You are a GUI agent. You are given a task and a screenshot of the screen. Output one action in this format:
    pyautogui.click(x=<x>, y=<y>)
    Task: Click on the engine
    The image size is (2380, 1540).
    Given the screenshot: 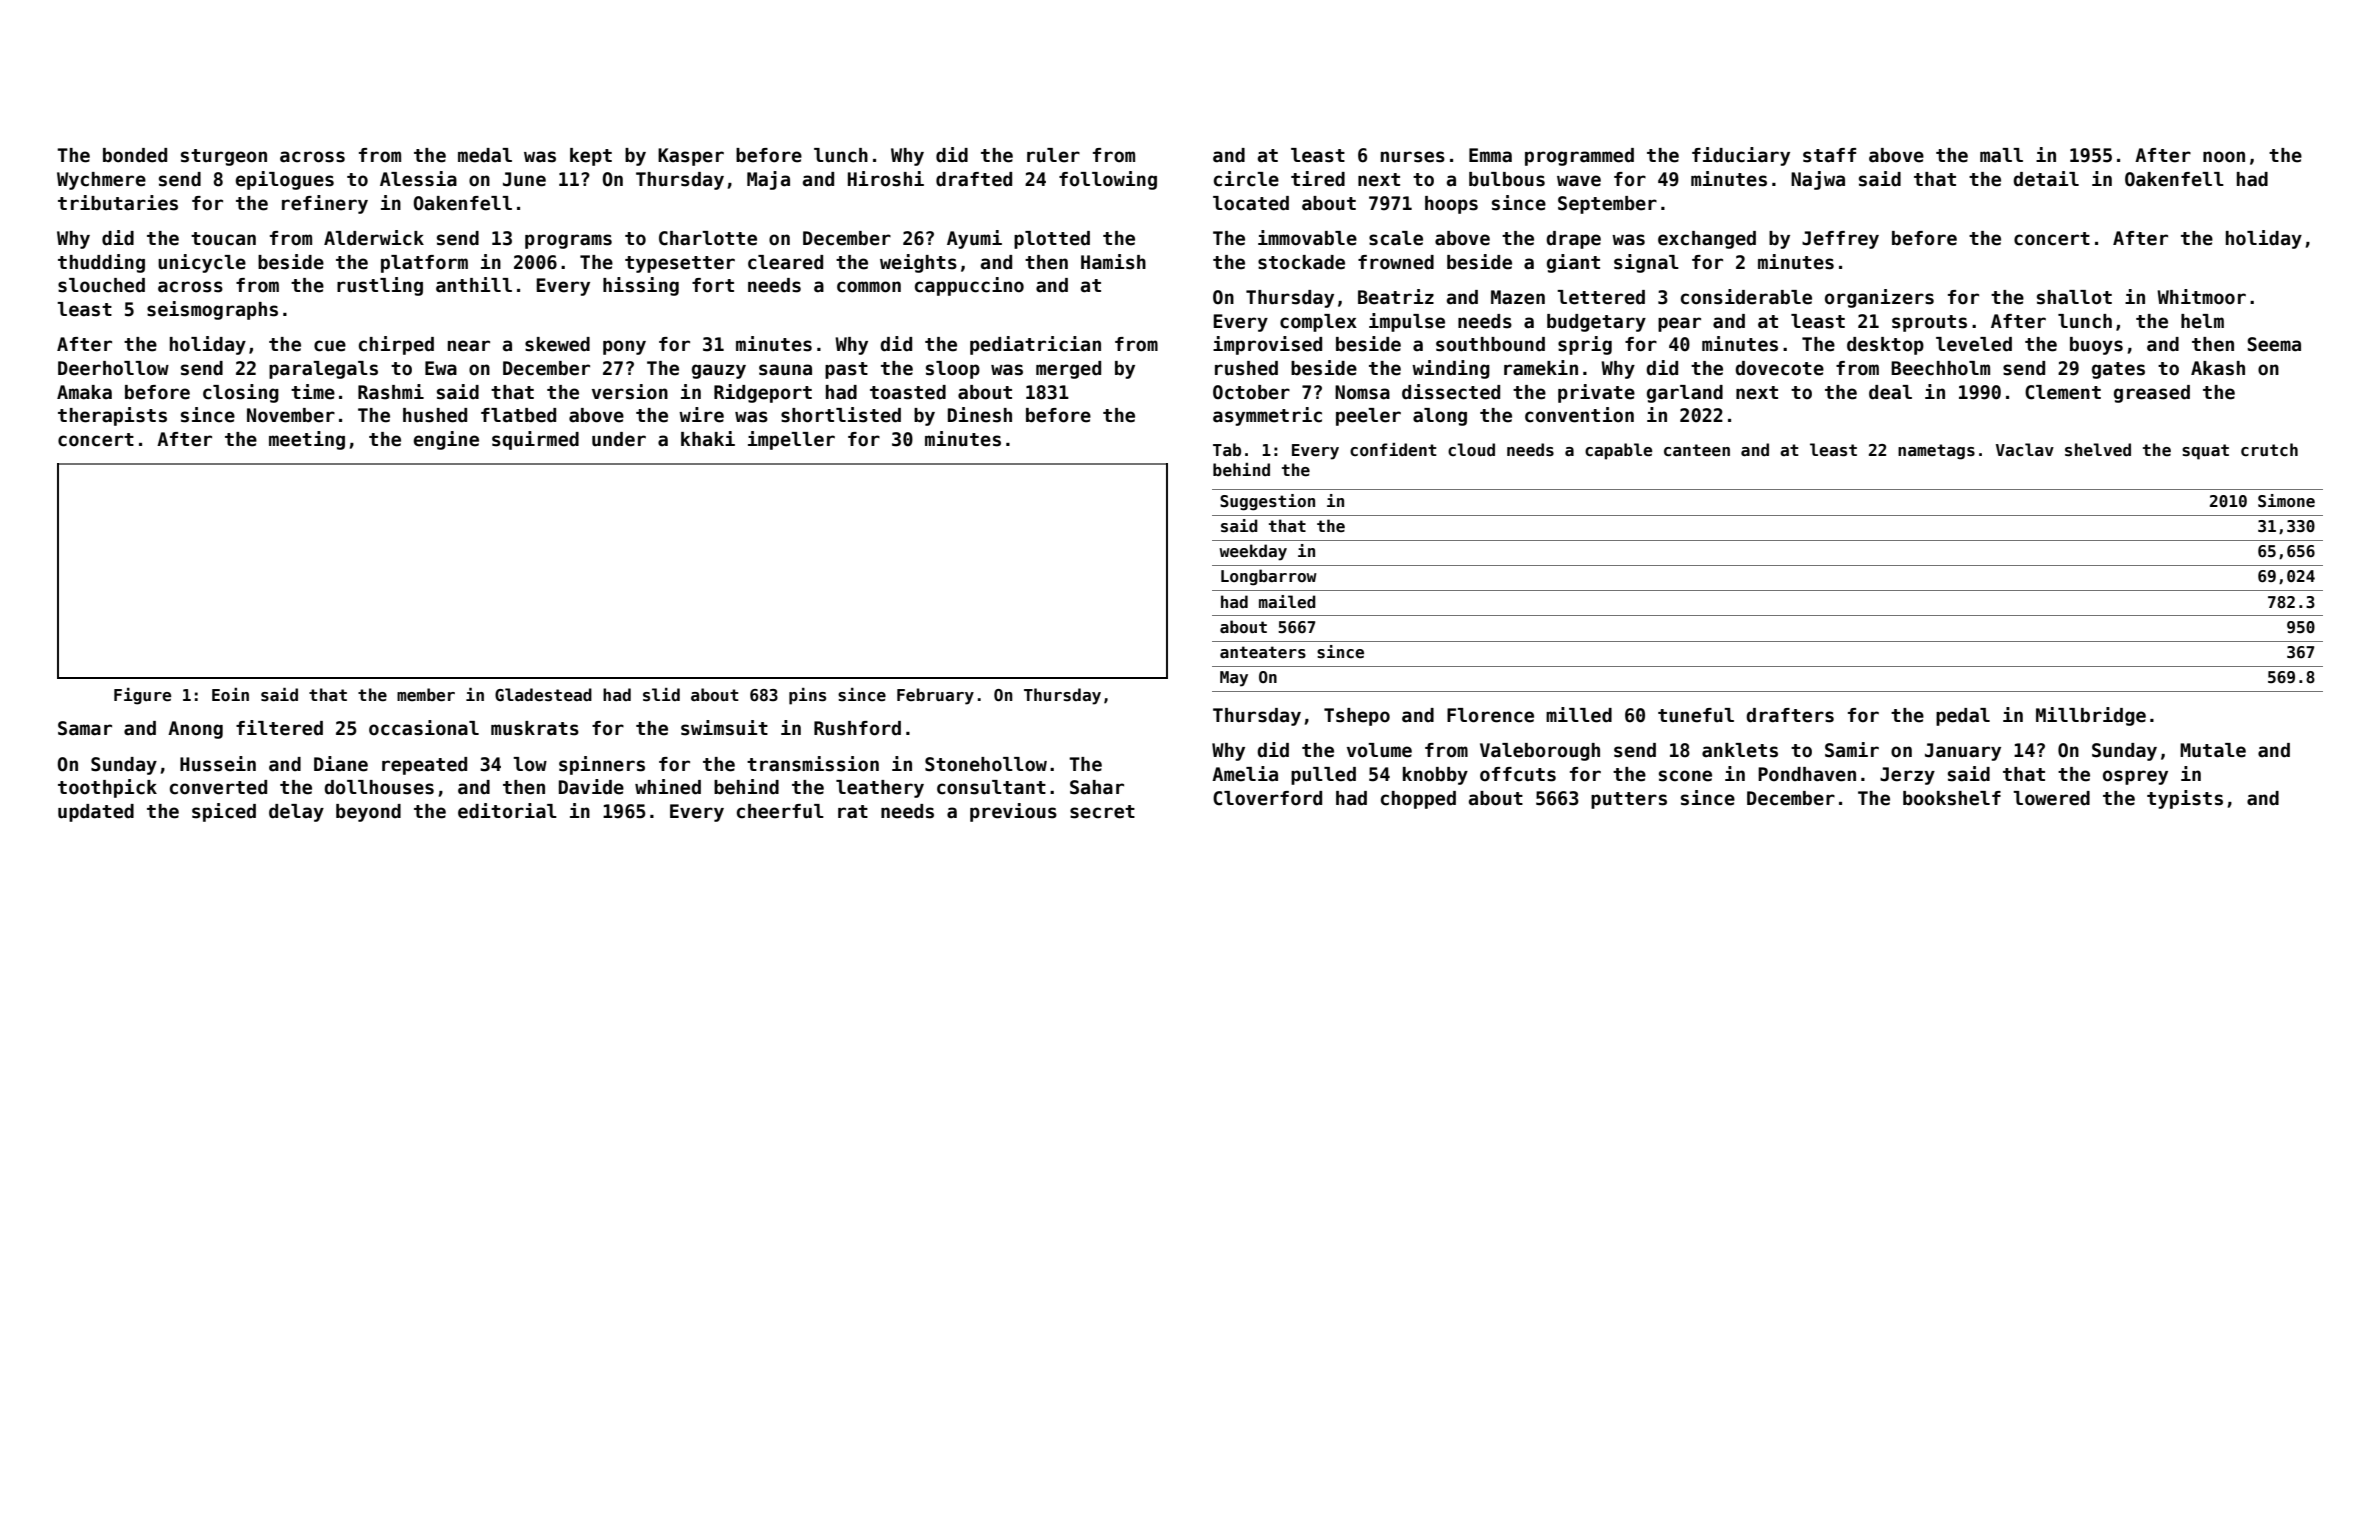 What is the action you would take?
    pyautogui.click(x=446, y=440)
